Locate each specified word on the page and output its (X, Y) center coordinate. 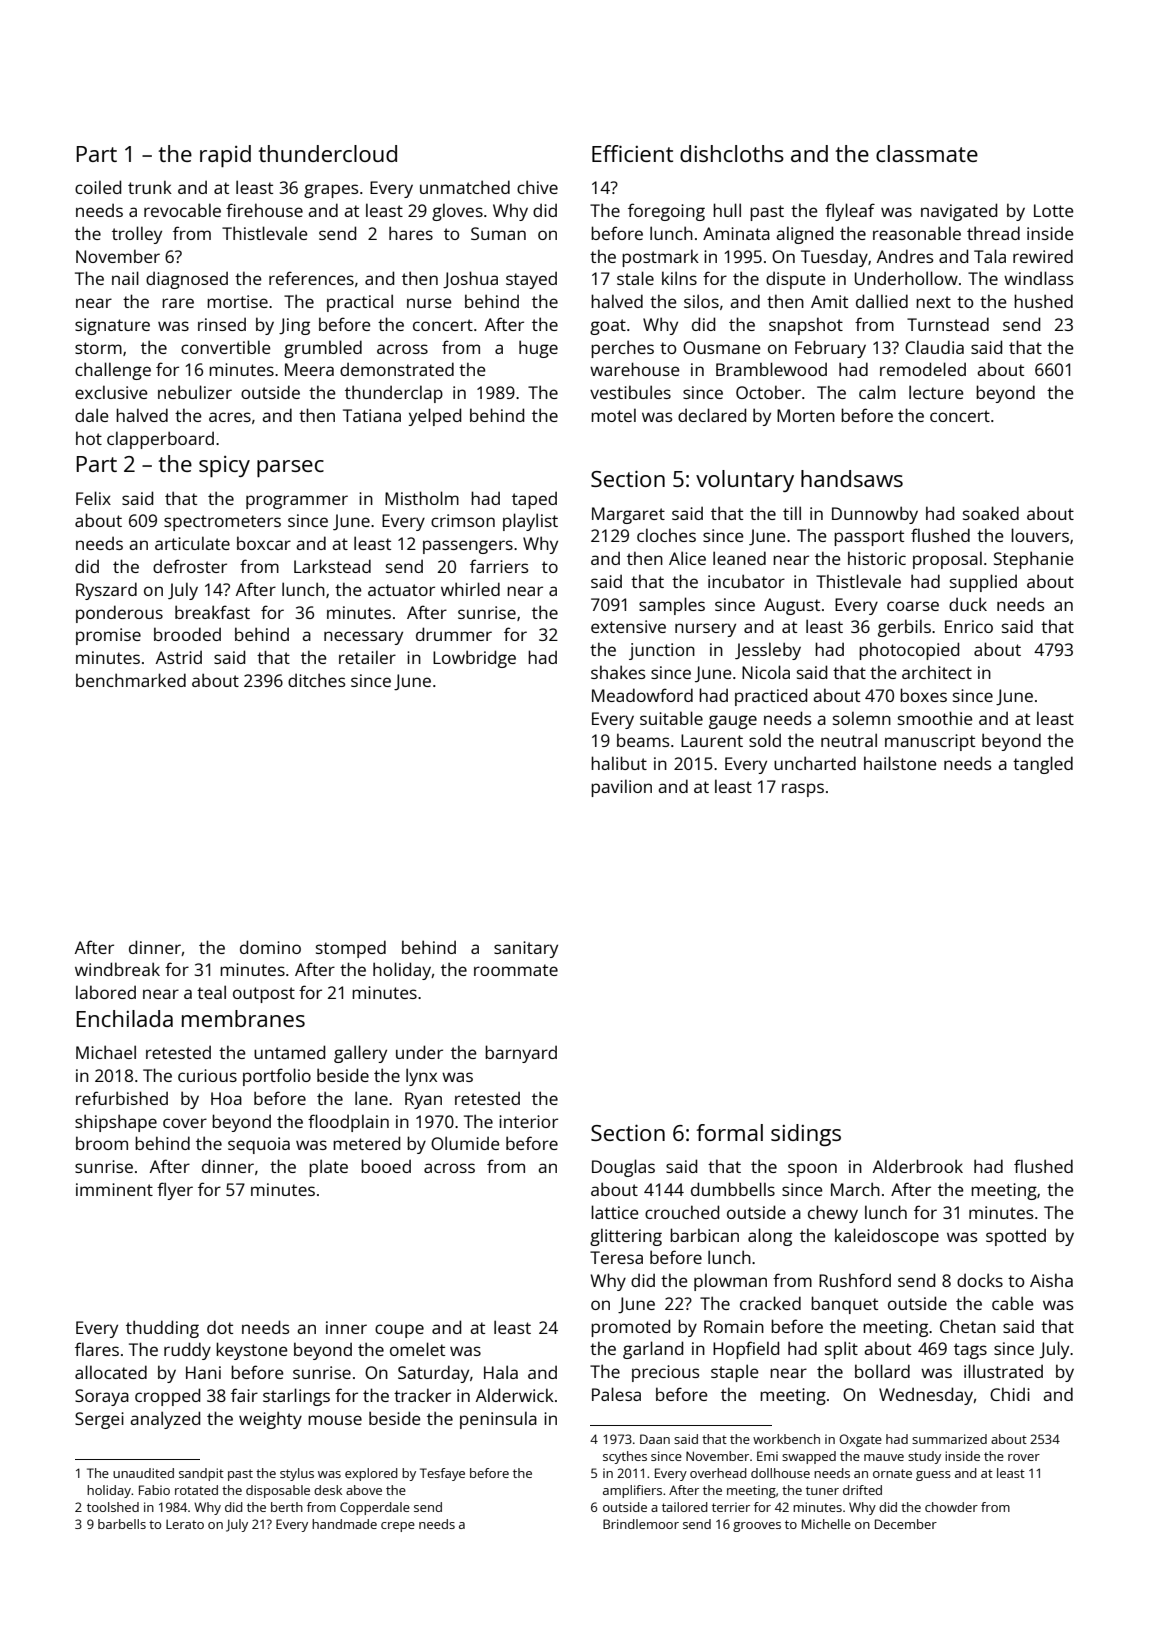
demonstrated (397, 369)
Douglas (623, 1168)
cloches (666, 535)
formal (729, 1132)
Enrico (969, 626)
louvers (1040, 535)
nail (125, 278)
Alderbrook (918, 1166)
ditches (316, 680)
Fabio (154, 1490)
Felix (93, 498)
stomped (351, 949)
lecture (936, 392)
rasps (803, 790)
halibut (619, 763)
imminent (114, 1189)
